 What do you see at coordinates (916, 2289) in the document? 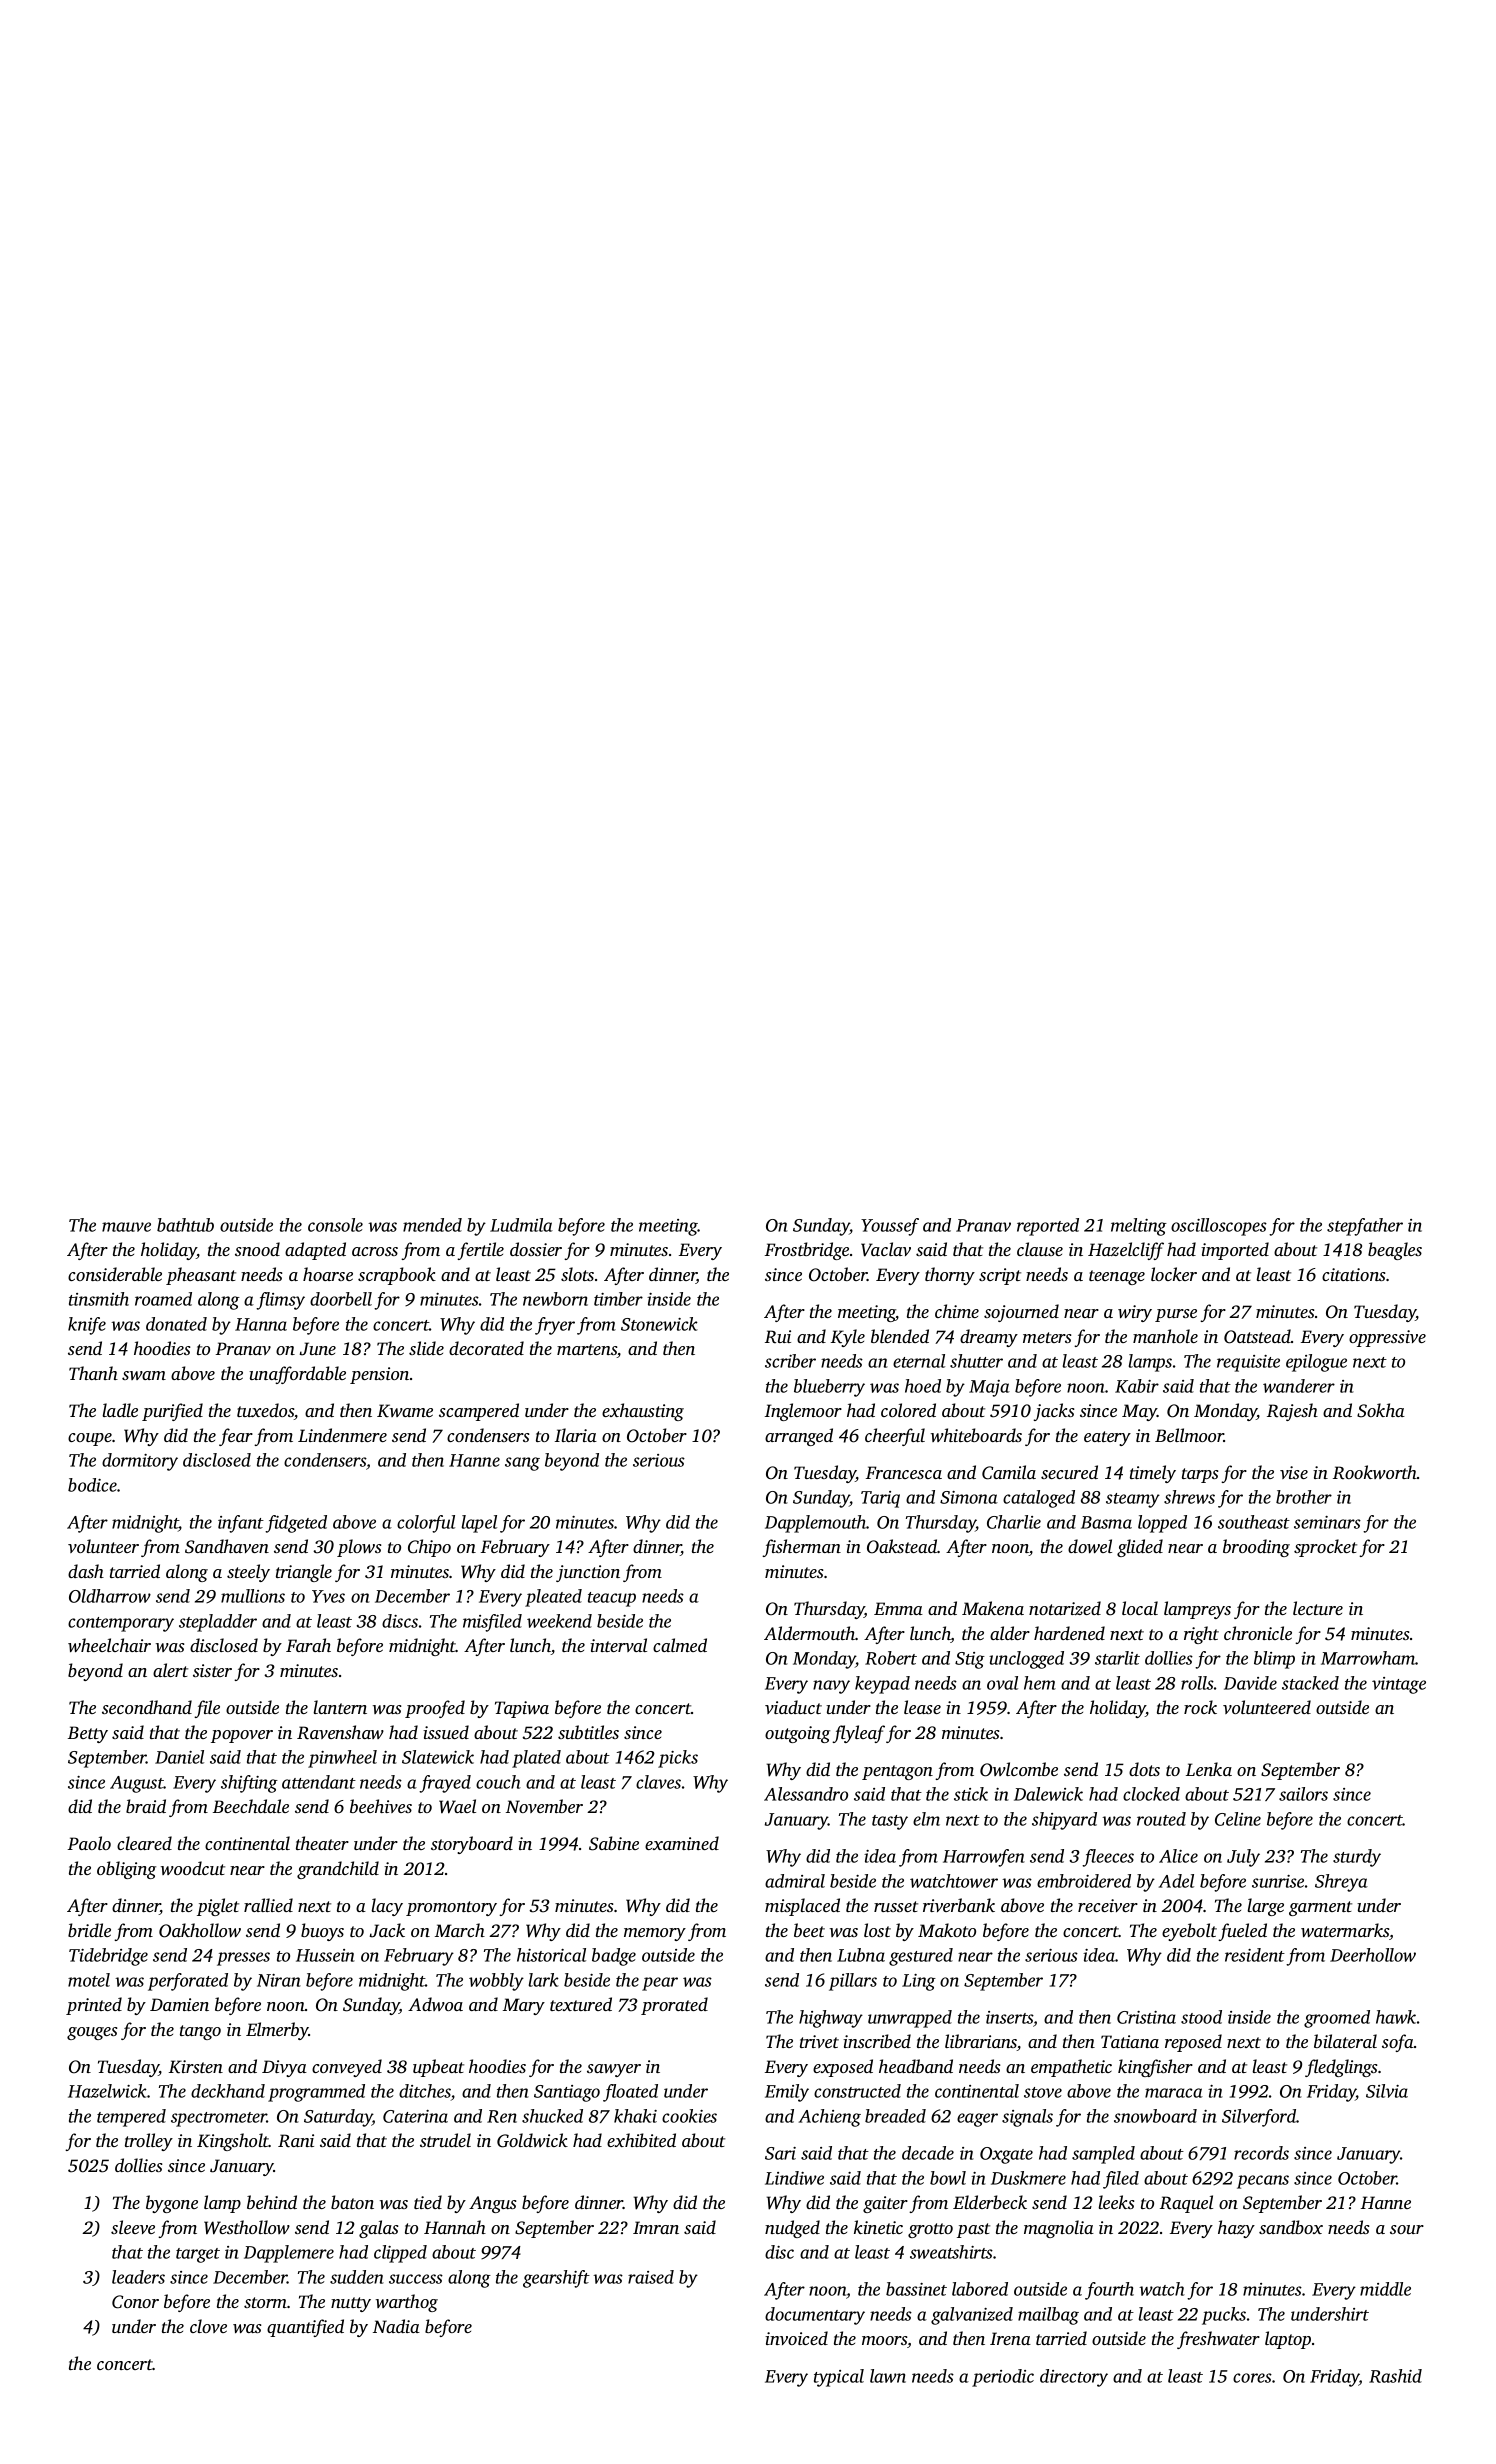
I see `bassinet` at bounding box center [916, 2289].
